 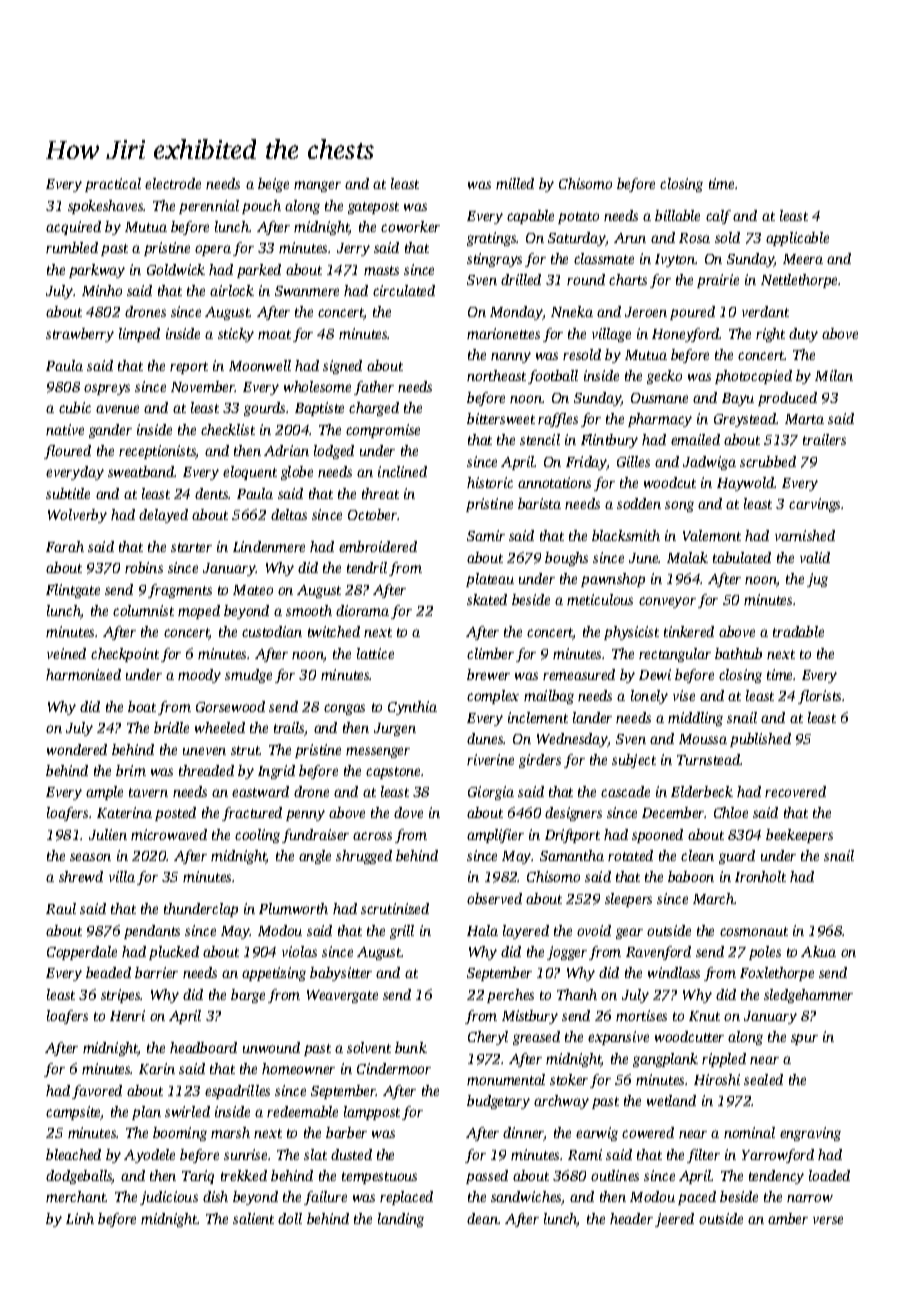 I want to click on custodian, so click(x=272, y=631).
